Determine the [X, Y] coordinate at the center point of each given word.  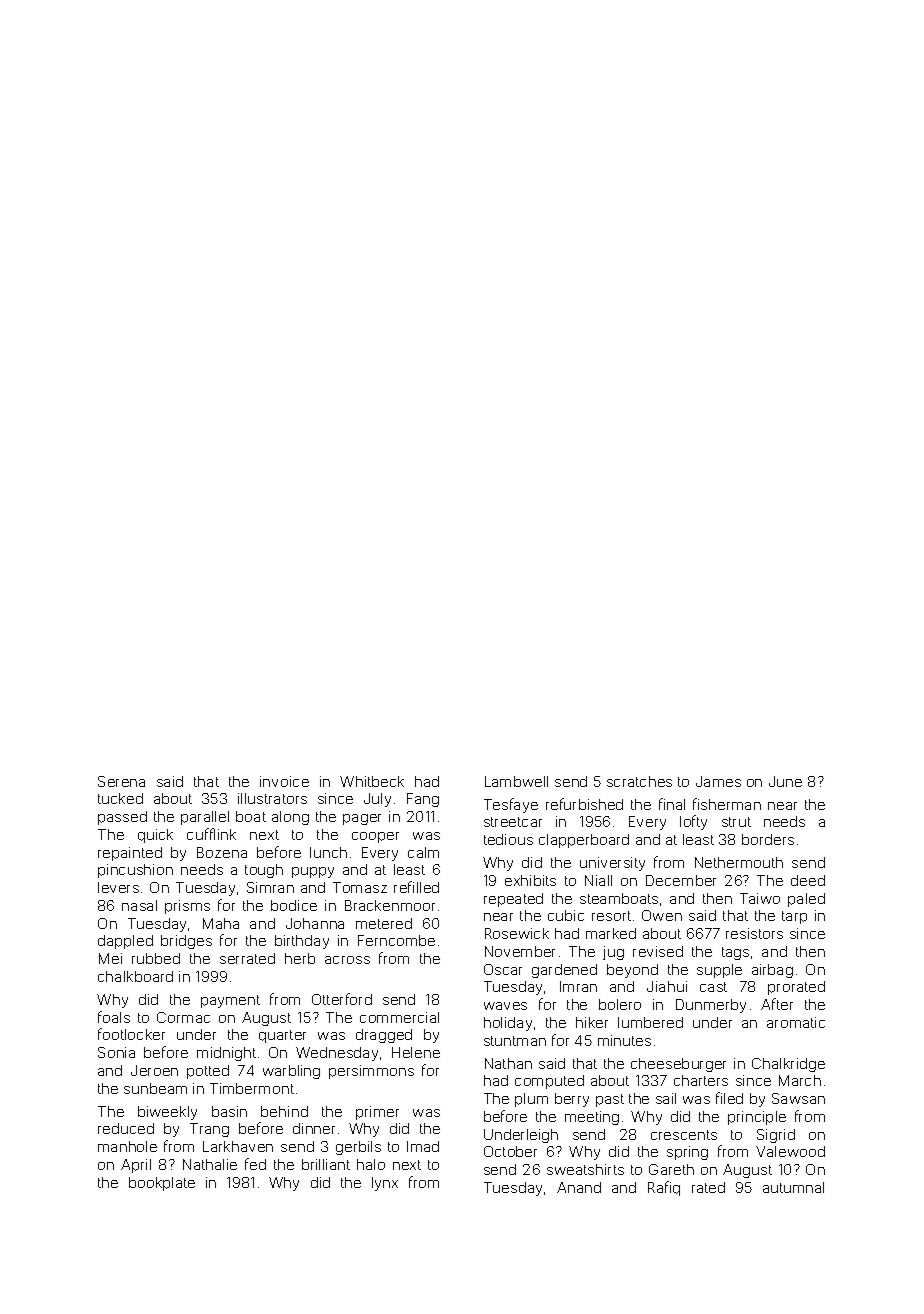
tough [264, 871]
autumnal [793, 1187]
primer [377, 1113]
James [718, 781]
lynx [385, 1184]
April [136, 1166]
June [785, 781]
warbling [291, 1072]
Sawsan [798, 1098]
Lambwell [516, 781]
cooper [375, 837]
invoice [284, 781]
